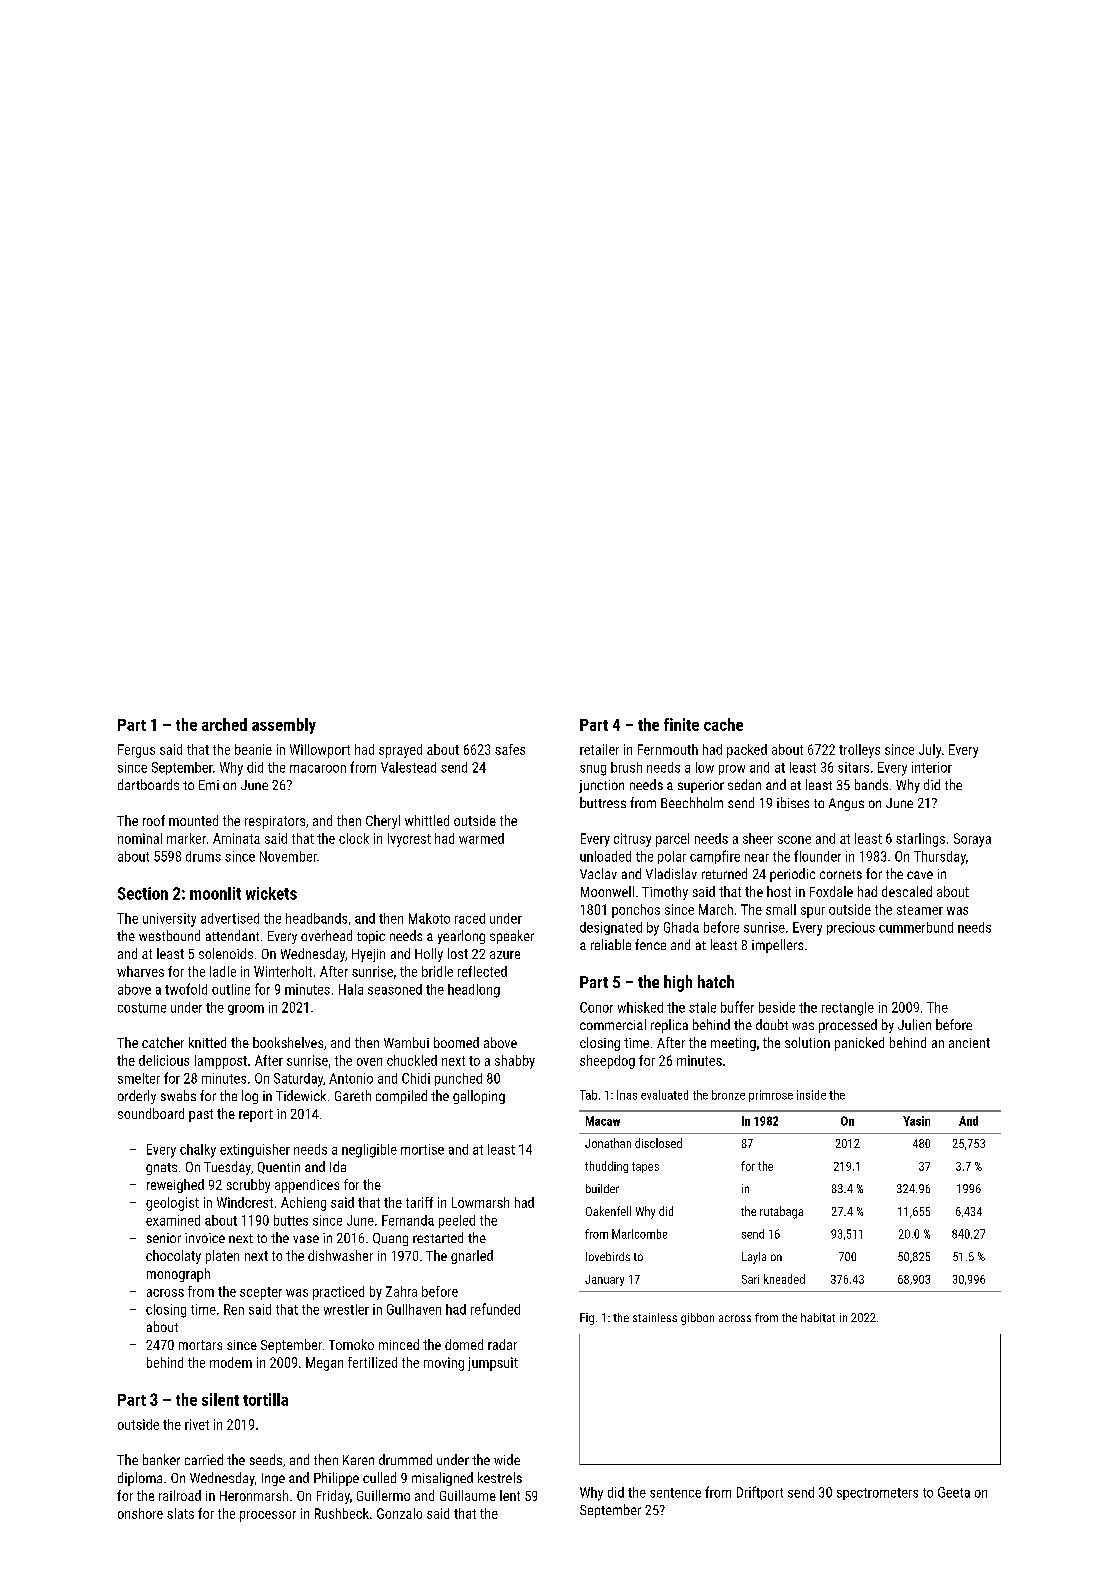 The height and width of the image is (1582, 1118). I want to click on reweighed, so click(175, 1186).
